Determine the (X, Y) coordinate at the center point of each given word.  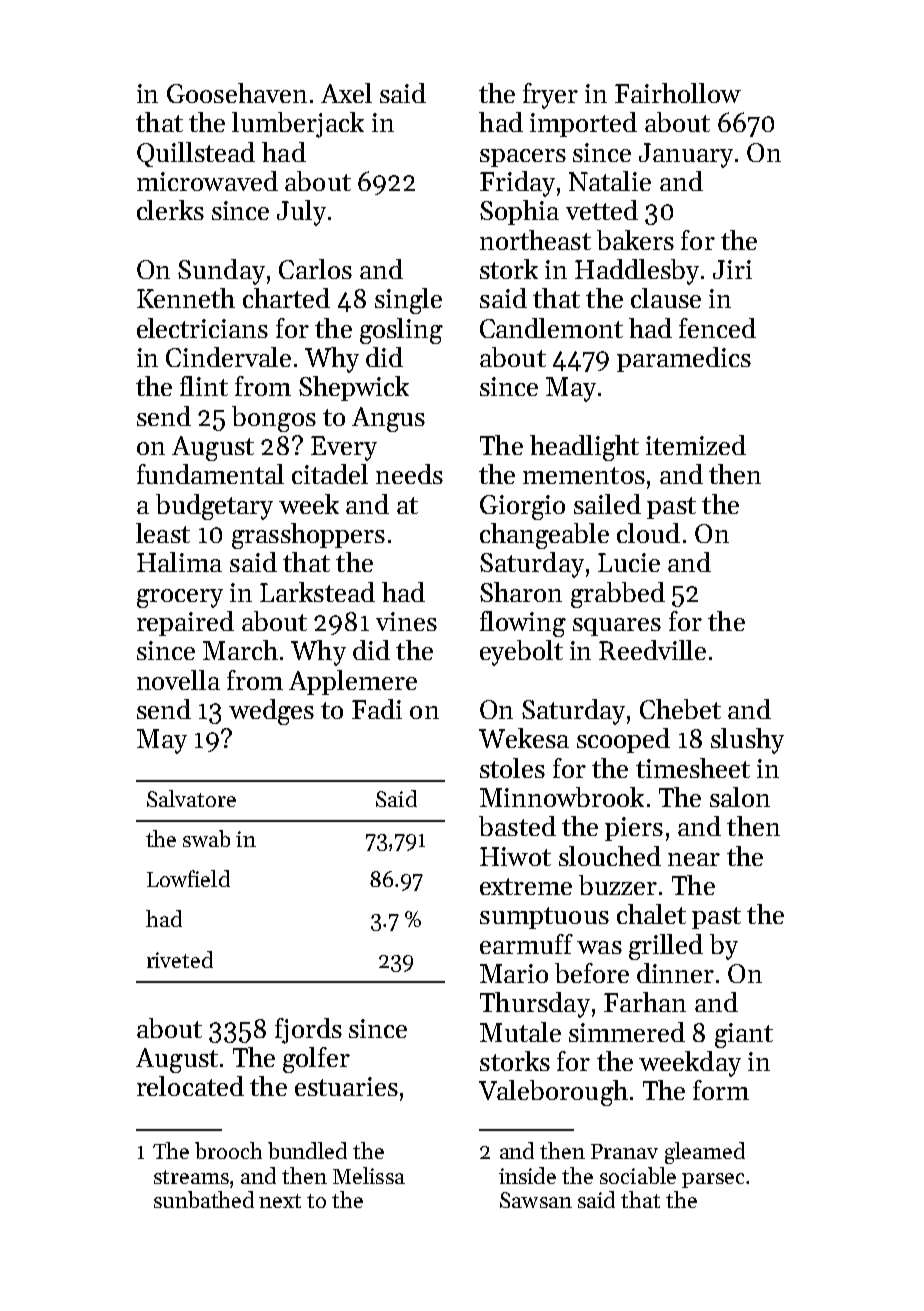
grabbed (618, 595)
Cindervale (228, 357)
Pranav (624, 1151)
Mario (514, 973)
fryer (550, 96)
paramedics (684, 359)
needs (409, 474)
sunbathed (204, 1199)
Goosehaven (237, 93)
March (240, 650)
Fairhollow (678, 93)
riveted (180, 959)
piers (634, 829)
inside (527, 1175)
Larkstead (317, 592)
